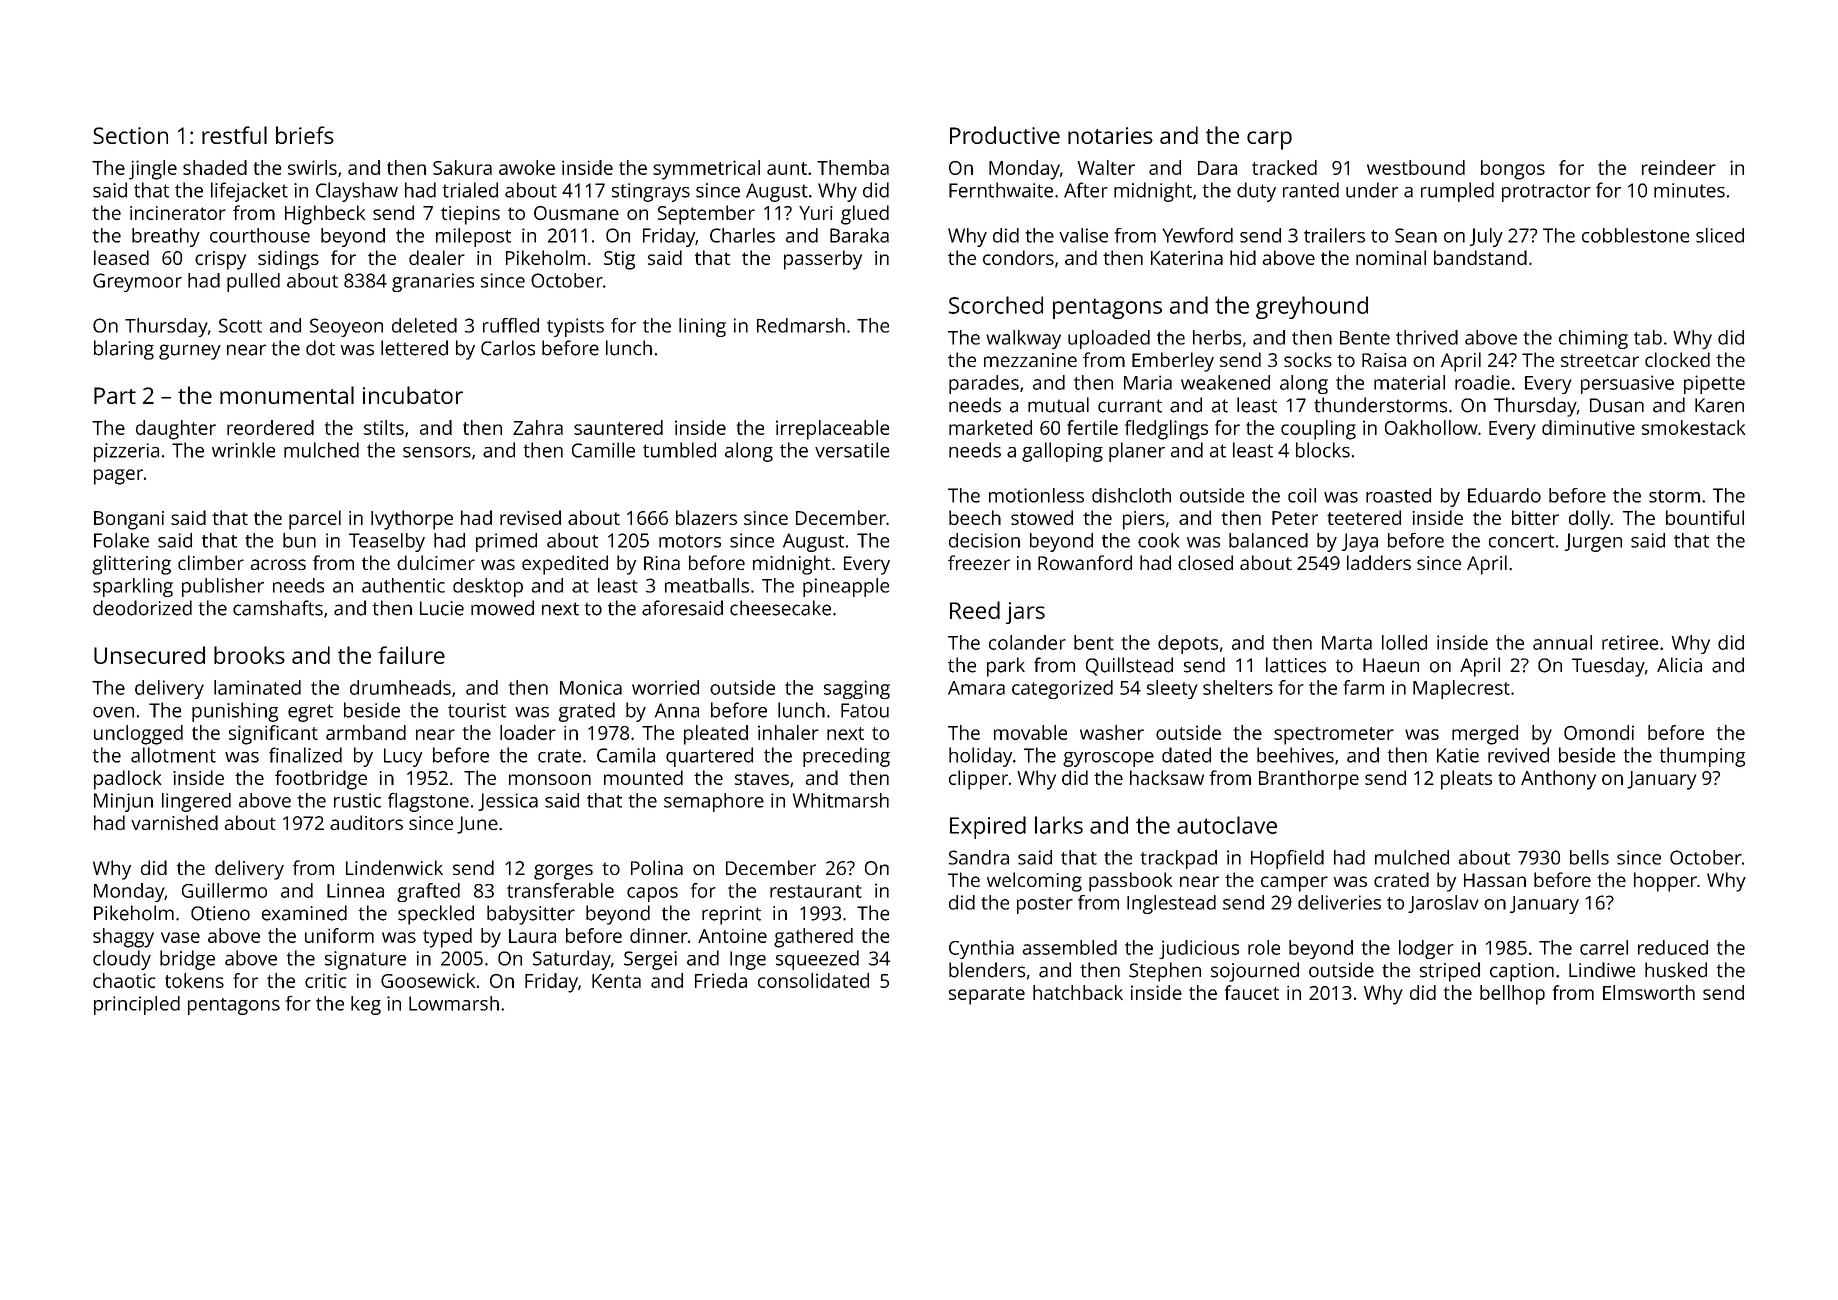  Describe the element at coordinates (1513, 170) in the screenshot. I see `bongos` at that location.
